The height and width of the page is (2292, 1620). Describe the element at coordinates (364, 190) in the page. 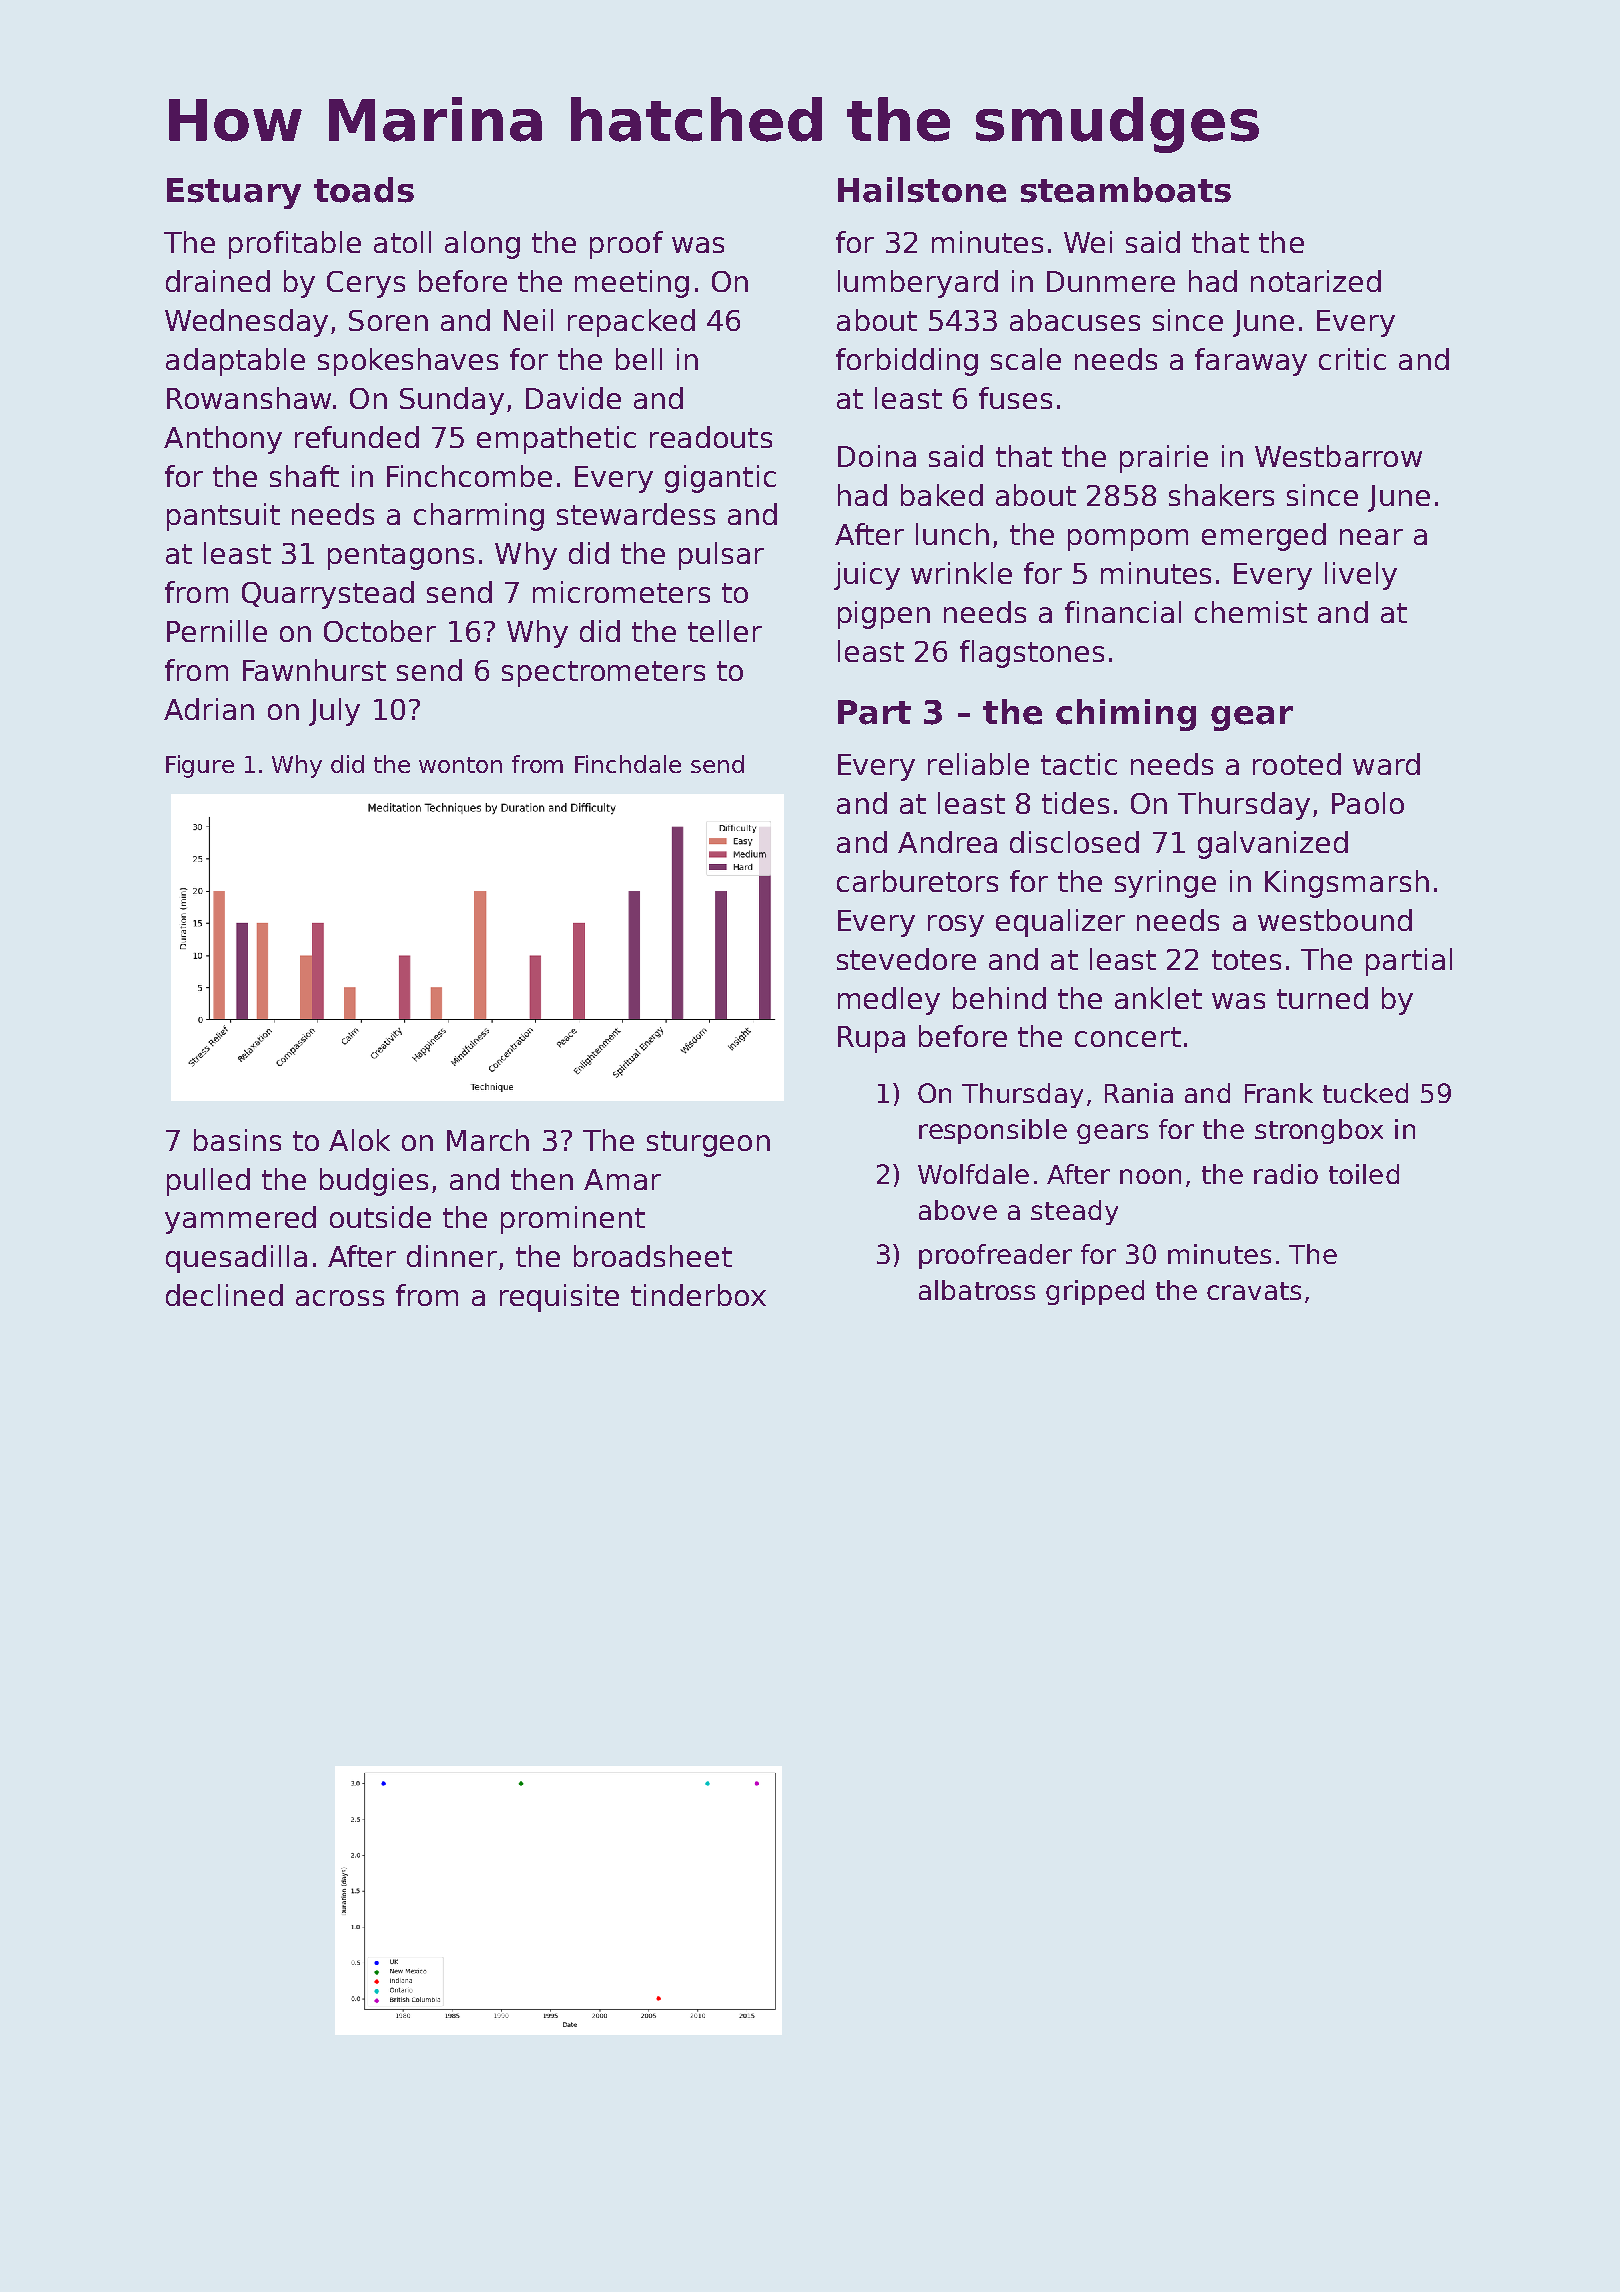

I see `toads` at that location.
